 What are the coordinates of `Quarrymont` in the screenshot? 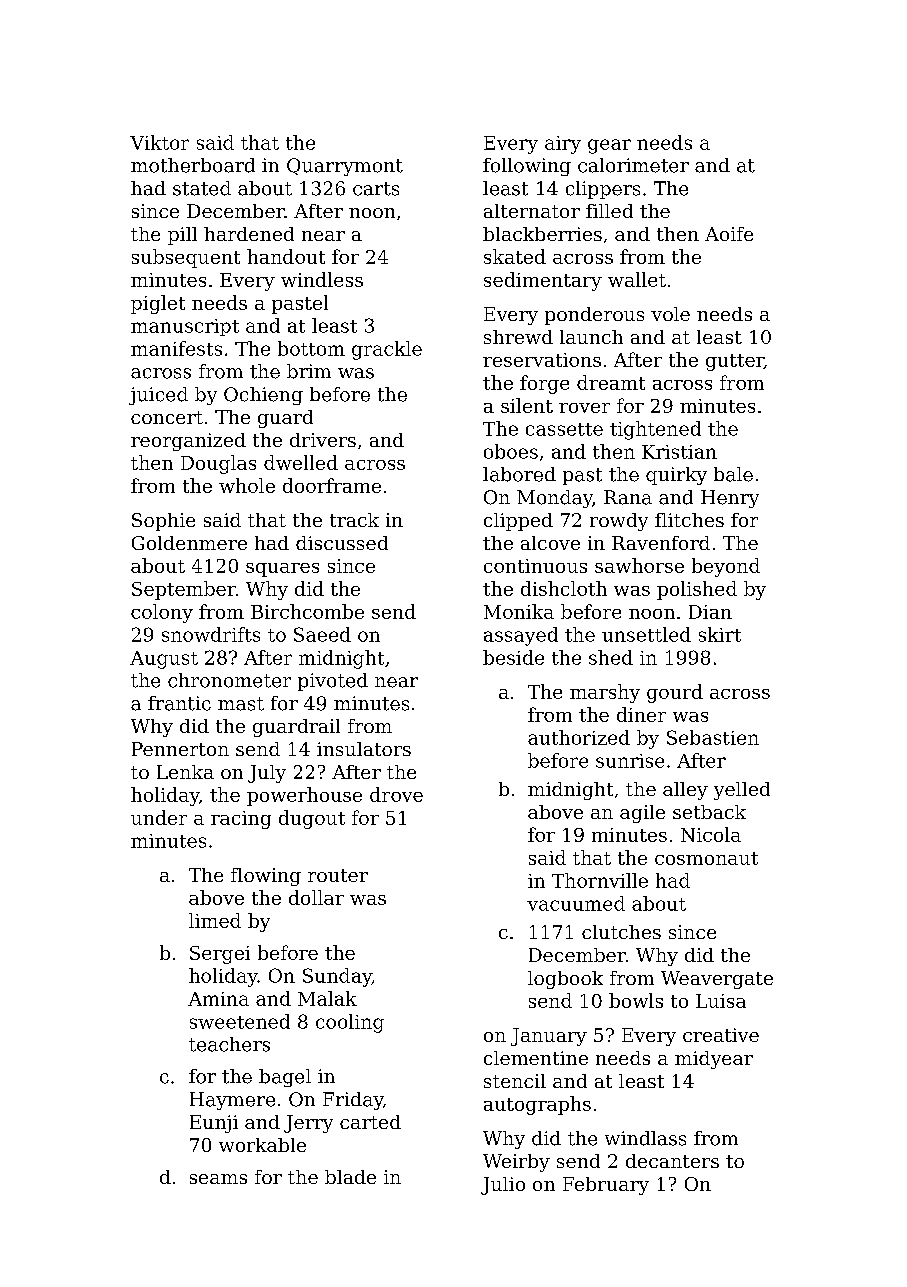 It's located at (345, 167).
